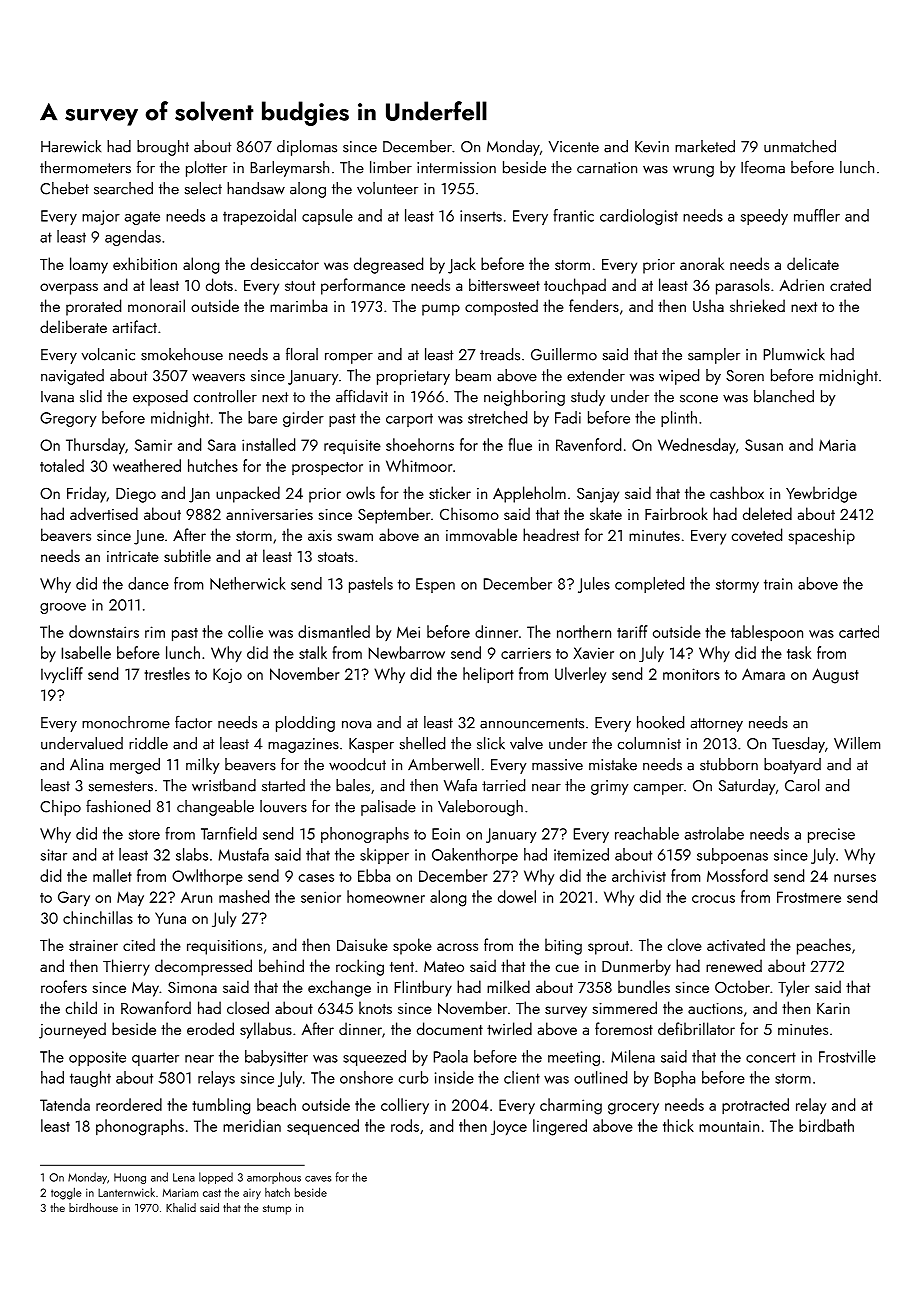 The image size is (924, 1308). I want to click on birdbath, so click(826, 1125).
